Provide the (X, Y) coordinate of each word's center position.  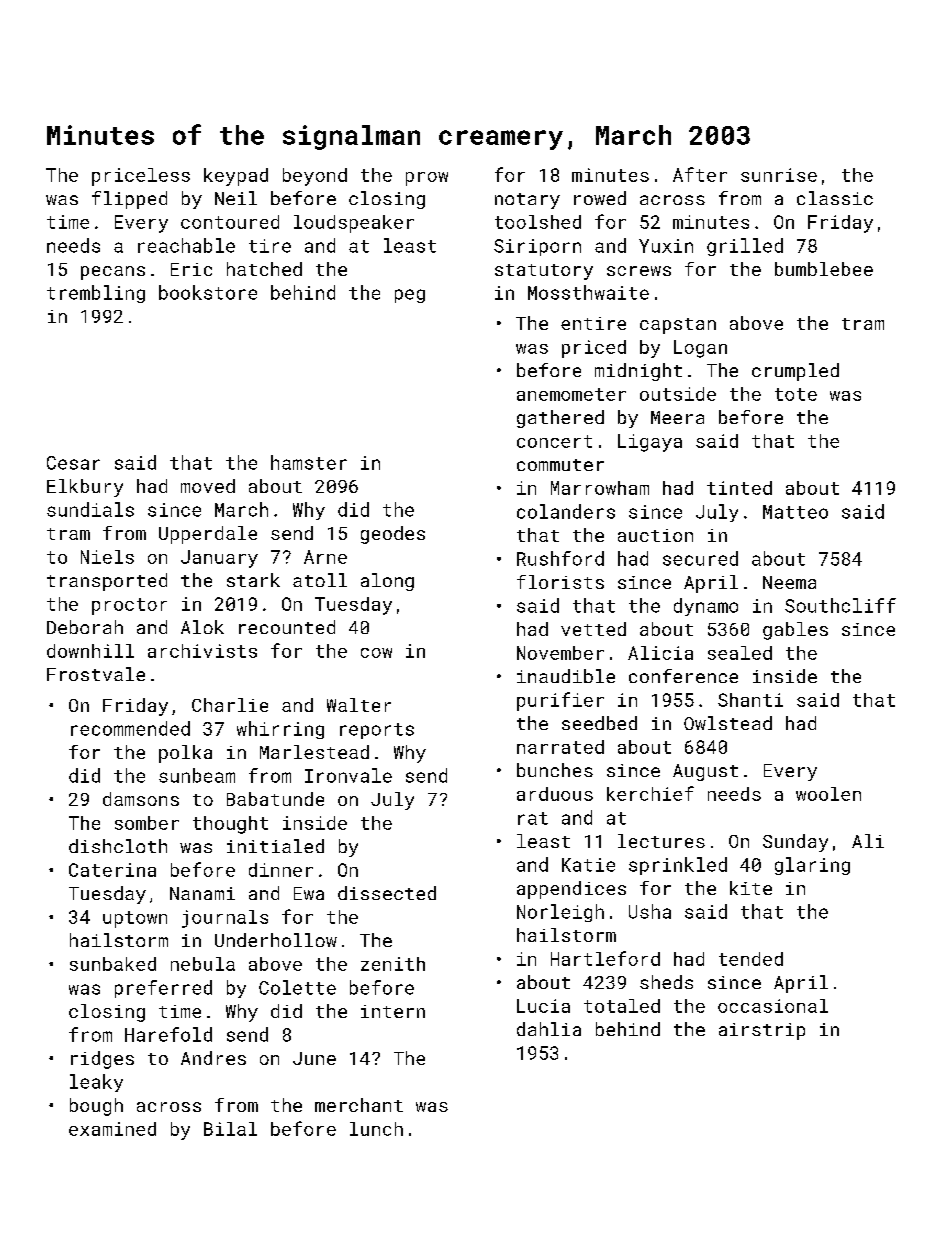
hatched (264, 269)
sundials (90, 509)
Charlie (230, 705)
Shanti (750, 700)
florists (560, 582)
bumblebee (824, 269)
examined (112, 1129)
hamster (309, 462)
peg (410, 296)
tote (796, 394)
